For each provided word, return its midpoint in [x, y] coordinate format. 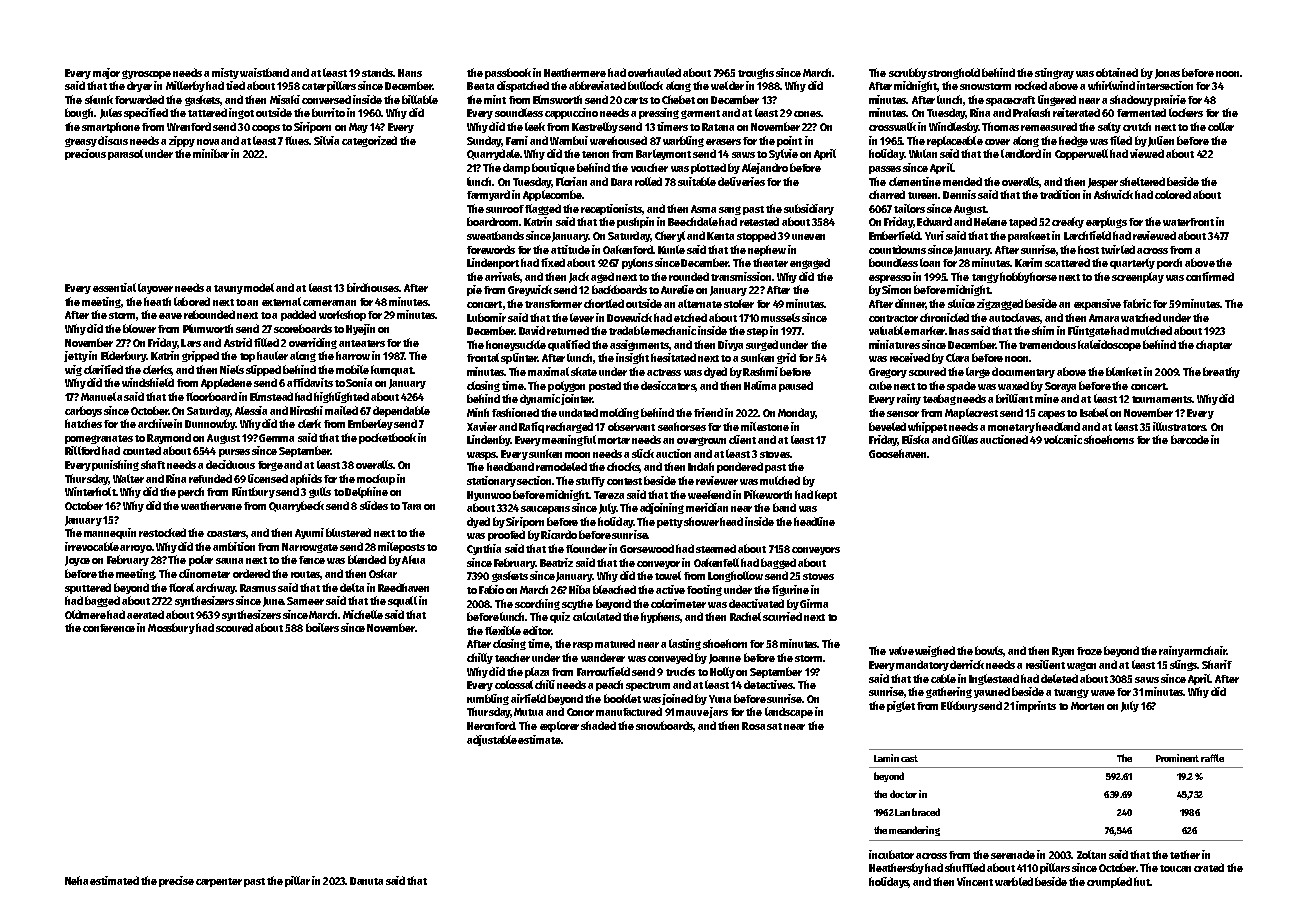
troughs [756, 73]
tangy [985, 278]
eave [170, 316]
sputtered [88, 588]
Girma [814, 603]
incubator [891, 854]
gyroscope [146, 74]
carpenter [219, 882]
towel [668, 575]
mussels [780, 317]
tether [1185, 854]
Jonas [1167, 74]
